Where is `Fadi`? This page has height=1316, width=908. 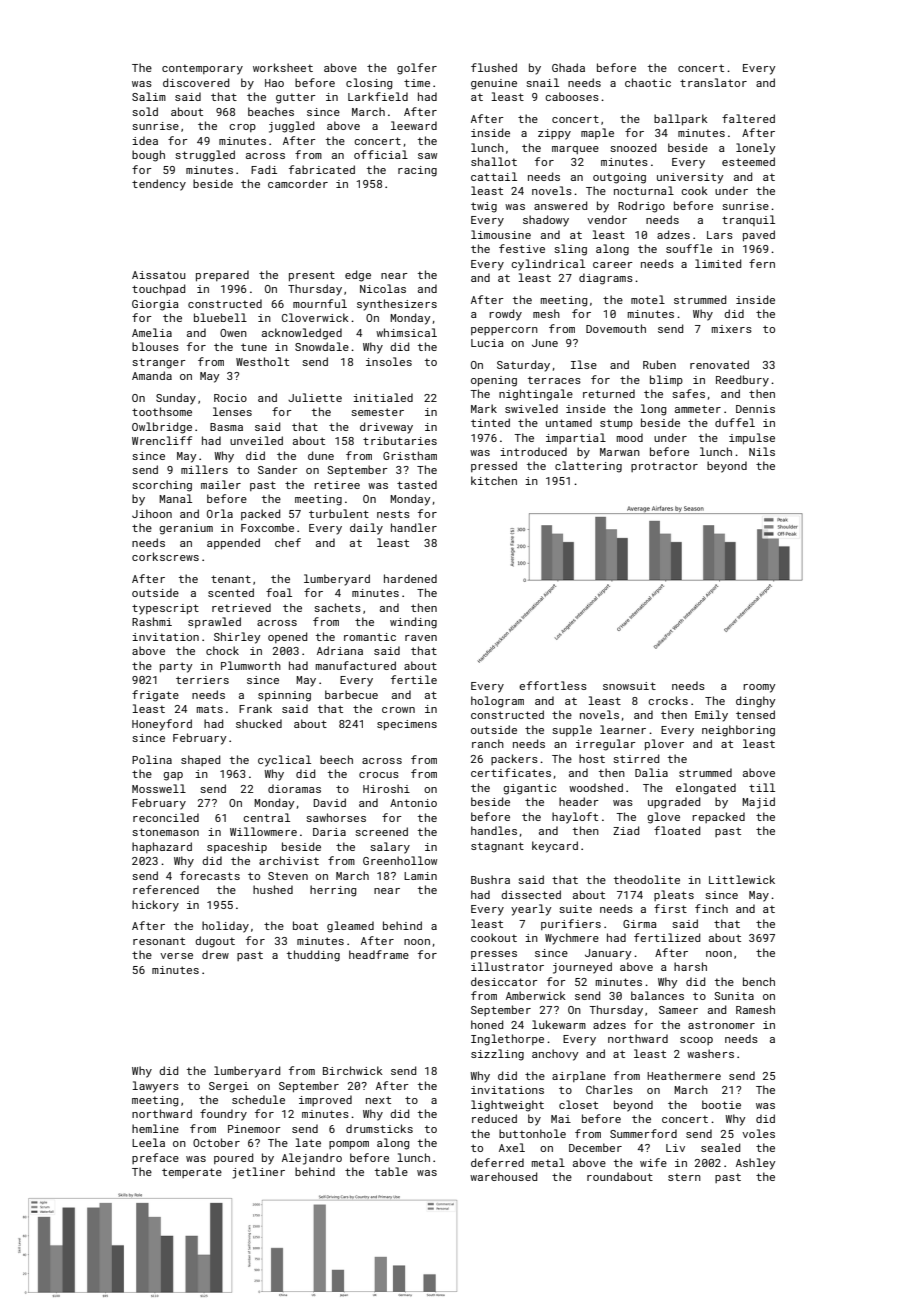 Fadi is located at coordinates (264, 169).
